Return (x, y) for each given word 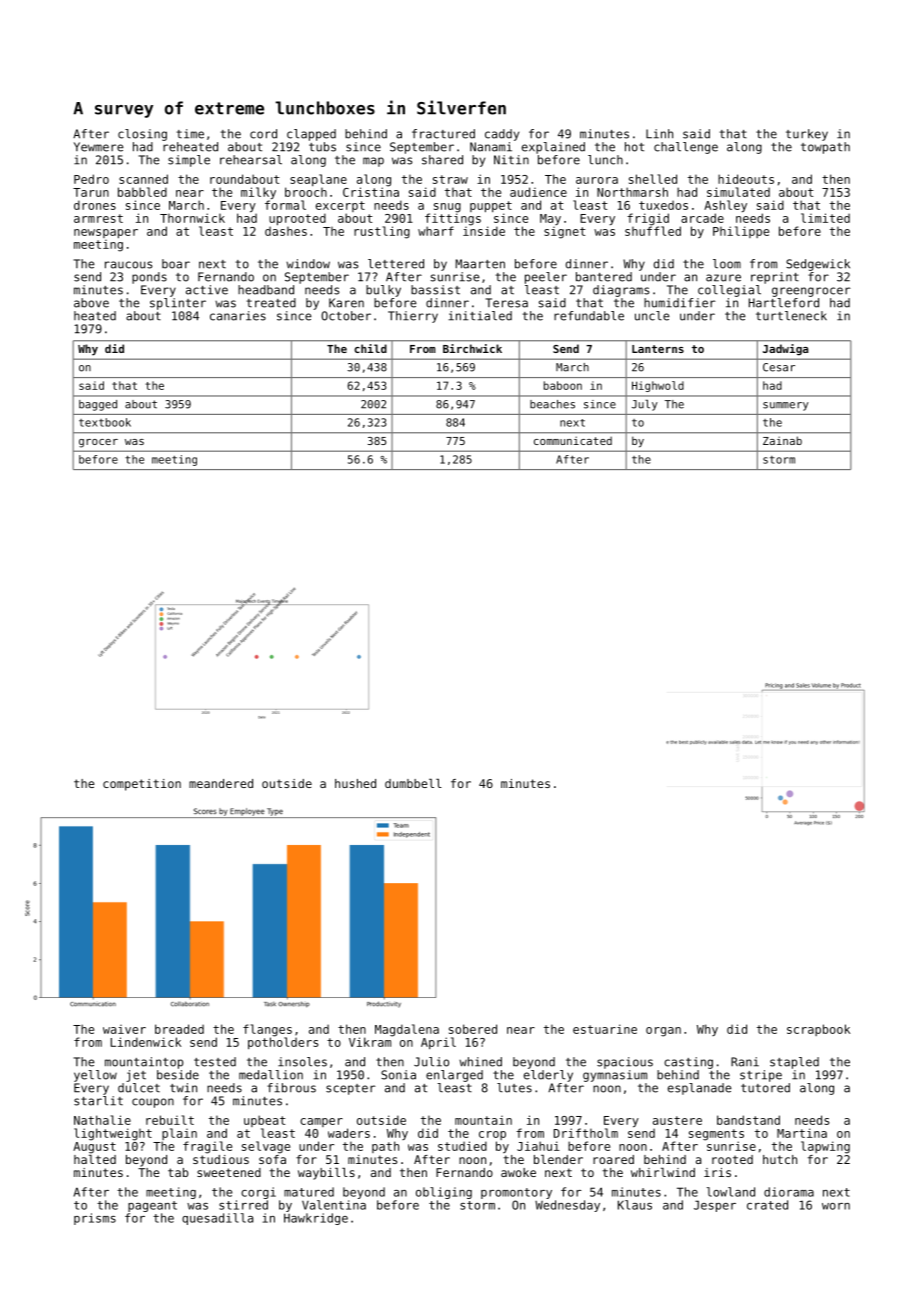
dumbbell (413, 783)
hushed (355, 783)
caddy (502, 135)
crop (492, 1135)
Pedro (91, 179)
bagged (98, 405)
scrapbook (818, 1030)
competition (142, 785)
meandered (221, 783)
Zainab (782, 440)
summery (786, 406)
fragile (207, 1147)
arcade (702, 218)
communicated (573, 440)
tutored (765, 1088)
